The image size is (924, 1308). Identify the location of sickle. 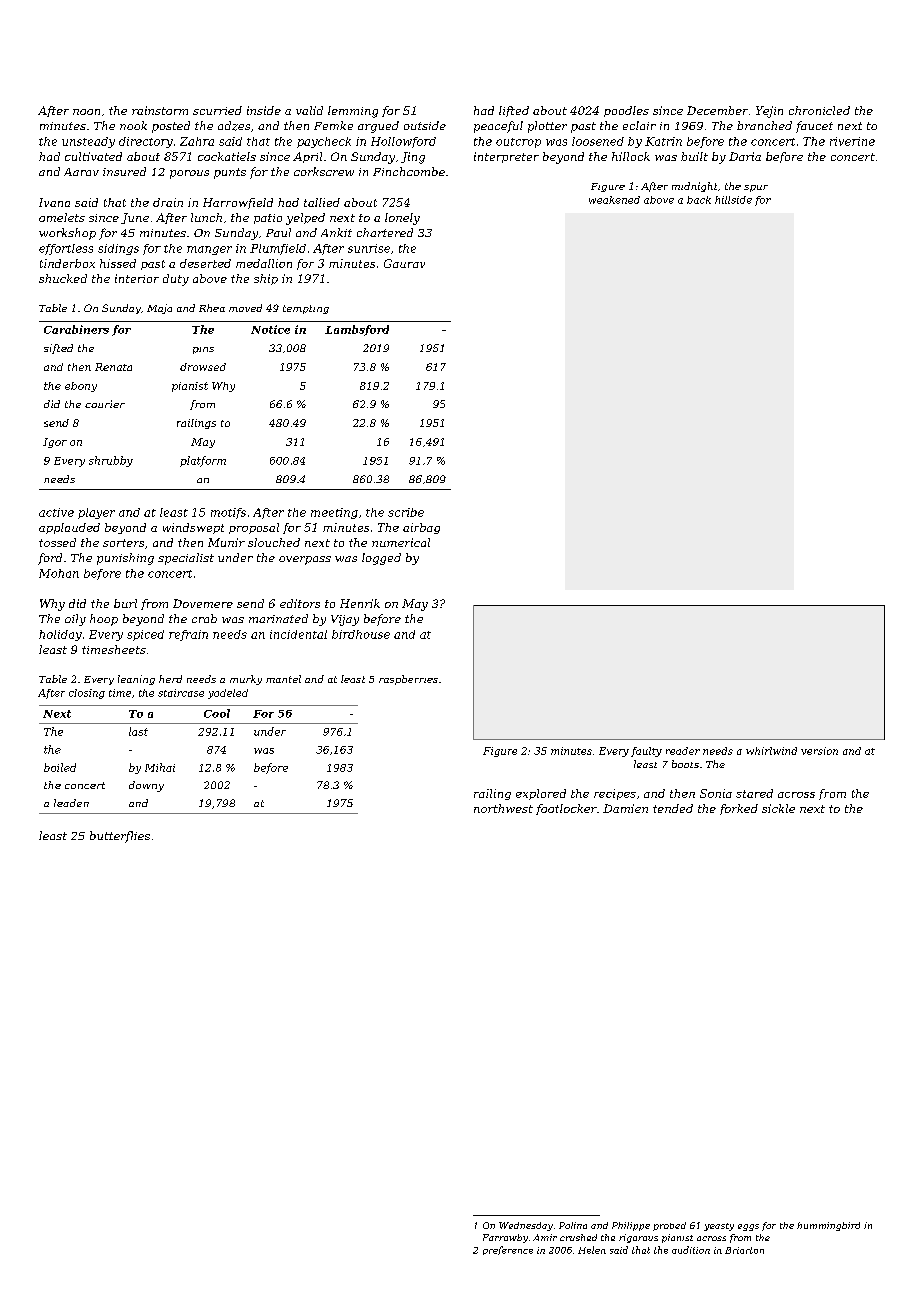
(778, 808).
